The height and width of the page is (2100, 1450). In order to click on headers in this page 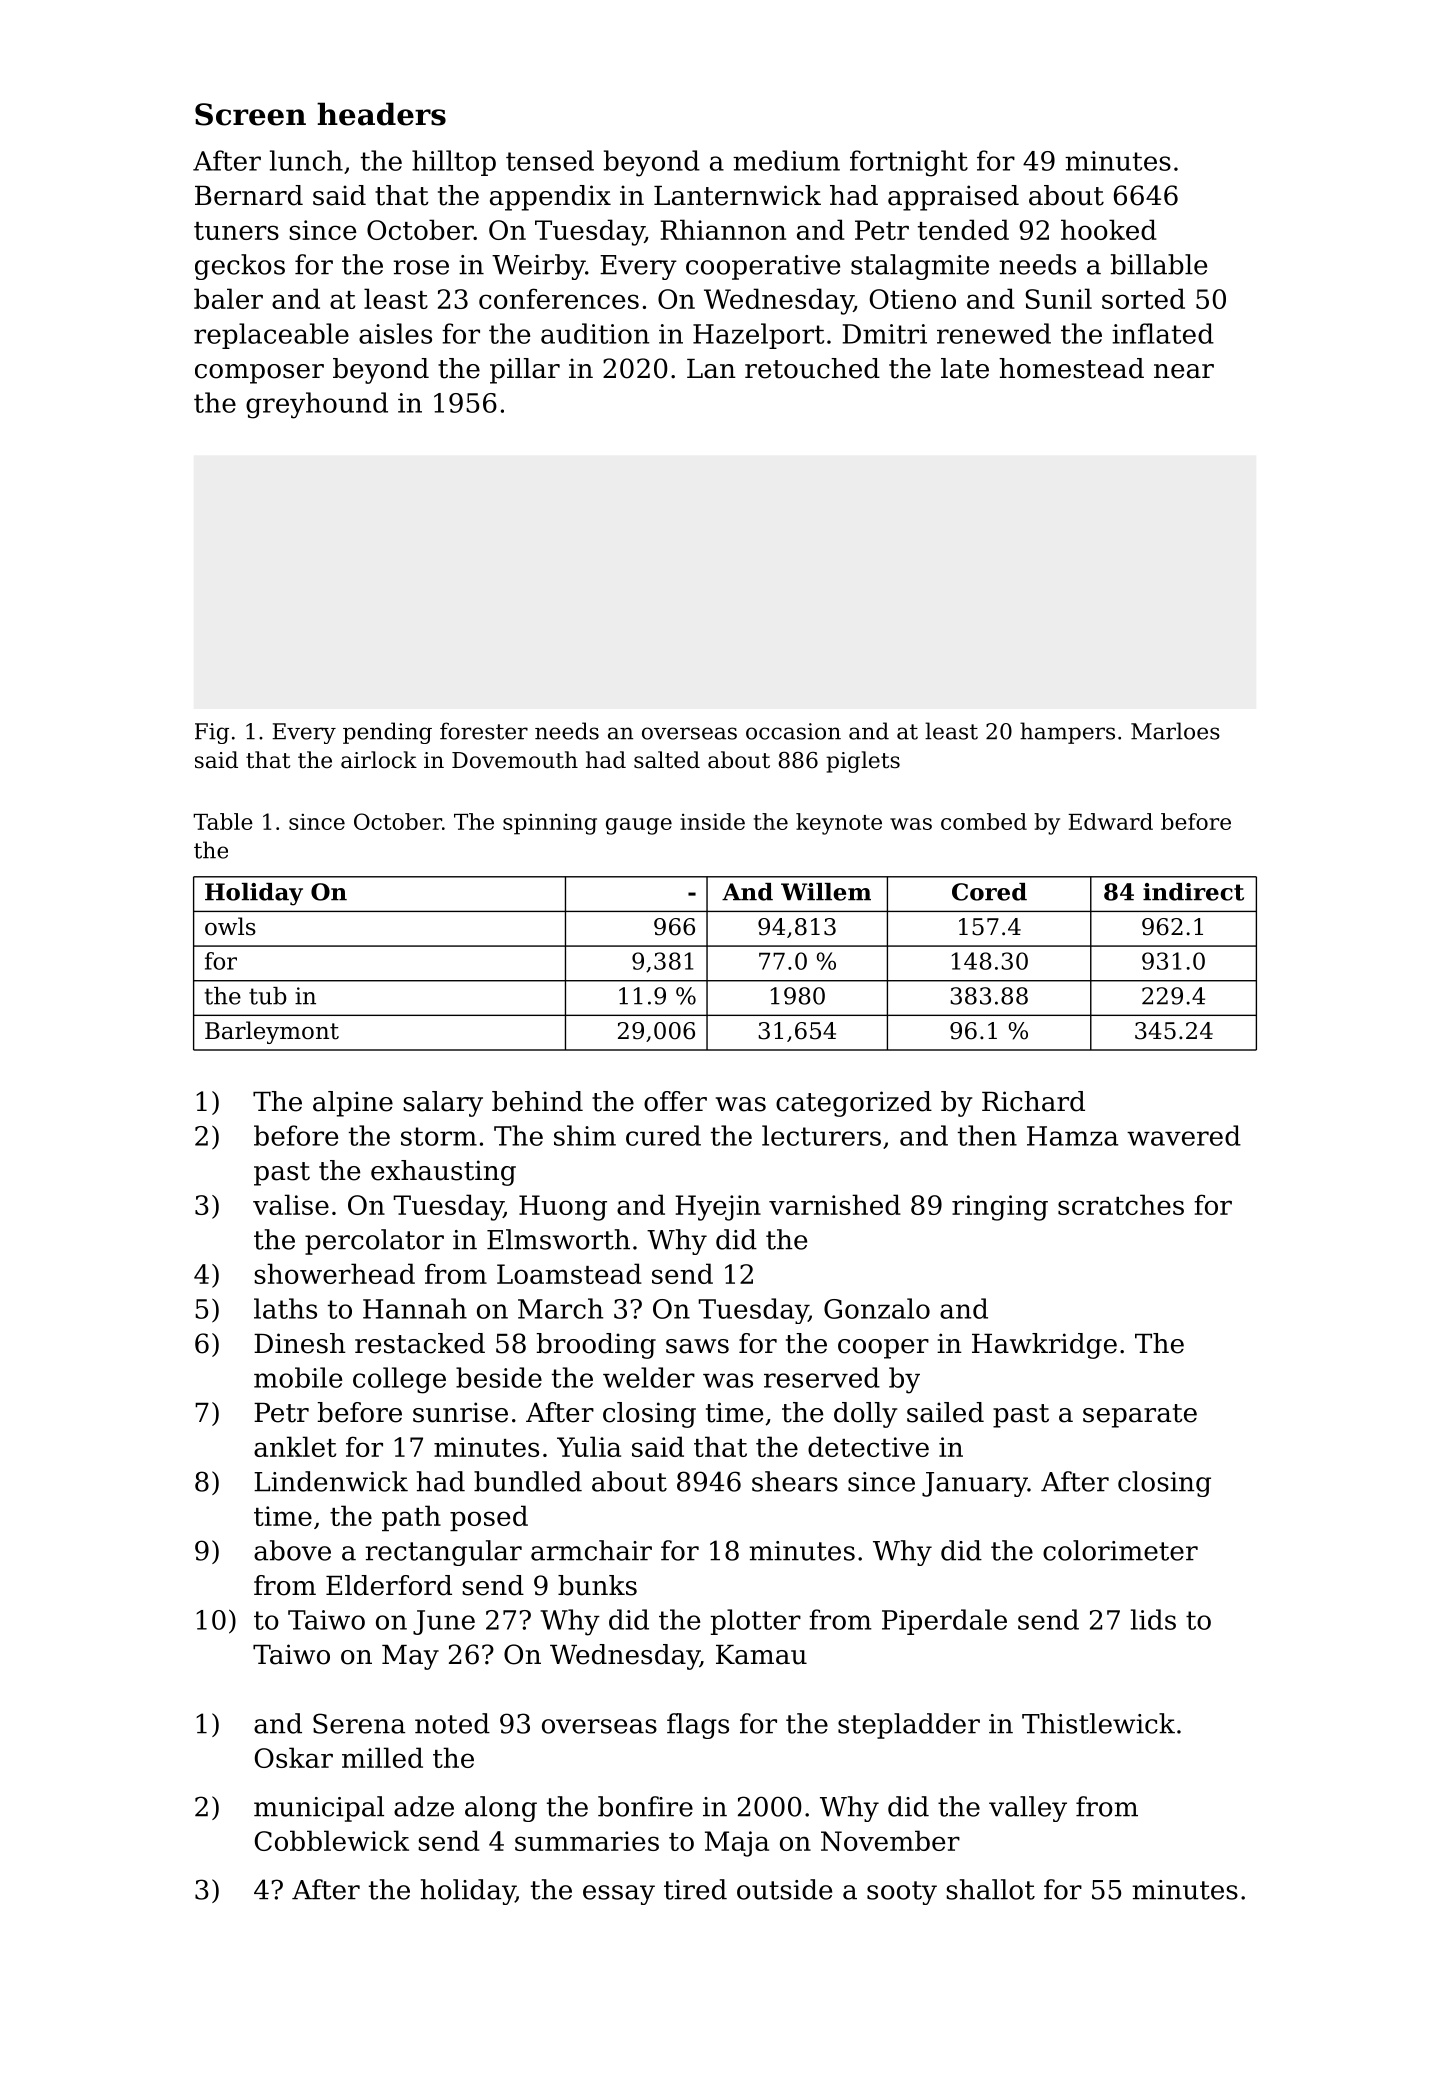, I will do `click(381, 114)`.
